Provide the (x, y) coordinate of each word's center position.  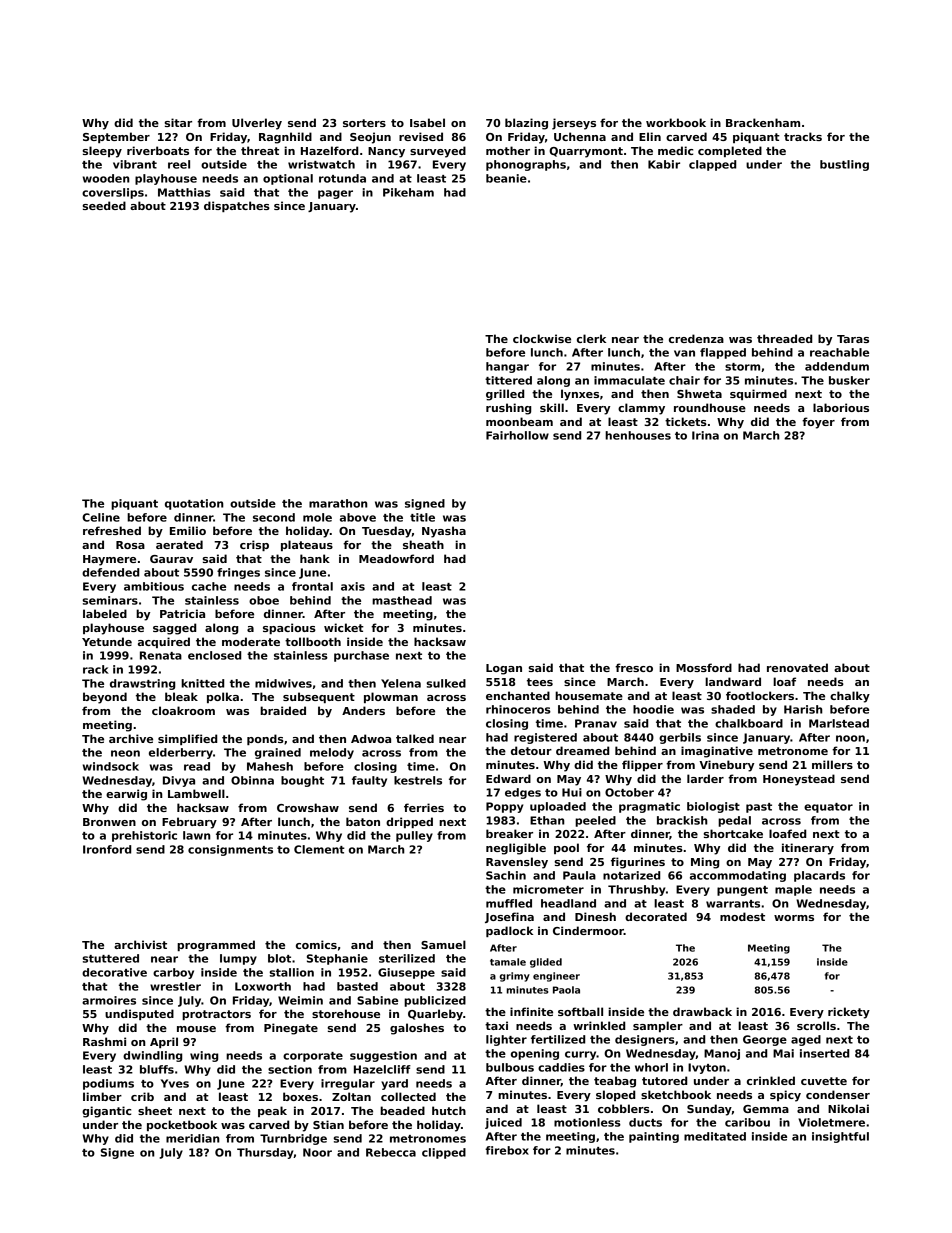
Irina (705, 435)
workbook (676, 122)
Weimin (300, 1000)
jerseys (574, 124)
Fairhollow (517, 435)
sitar (178, 122)
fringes (238, 573)
